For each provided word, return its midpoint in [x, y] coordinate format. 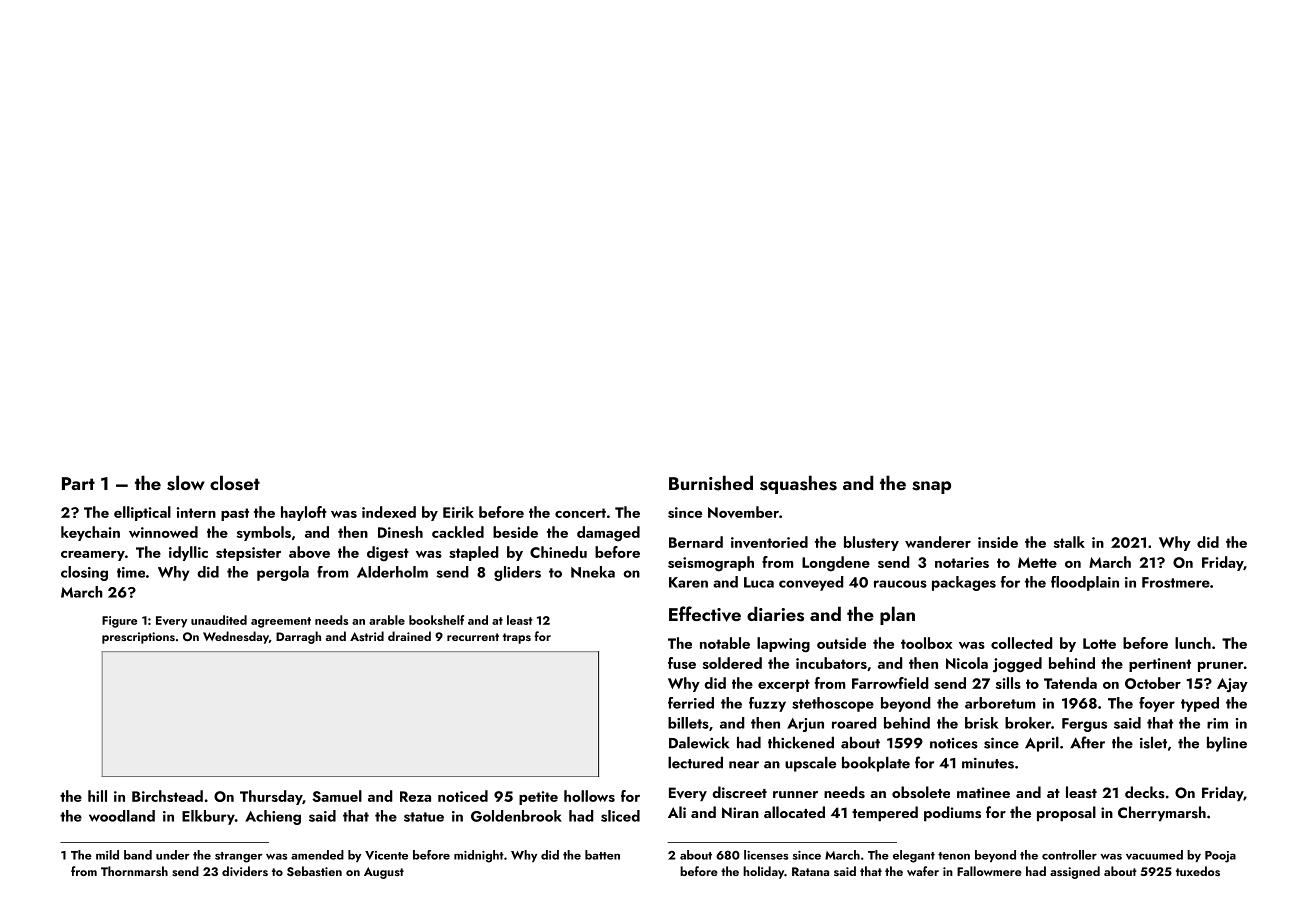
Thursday [271, 797]
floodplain [1085, 583]
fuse [682, 663]
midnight [479, 856]
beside [515, 532]
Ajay [1232, 685]
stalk [1069, 542]
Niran [740, 812]
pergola [283, 573]
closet [235, 483]
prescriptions [138, 638]
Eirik [458, 512]
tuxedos [1198, 871]
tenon [954, 856]
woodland [122, 816]
